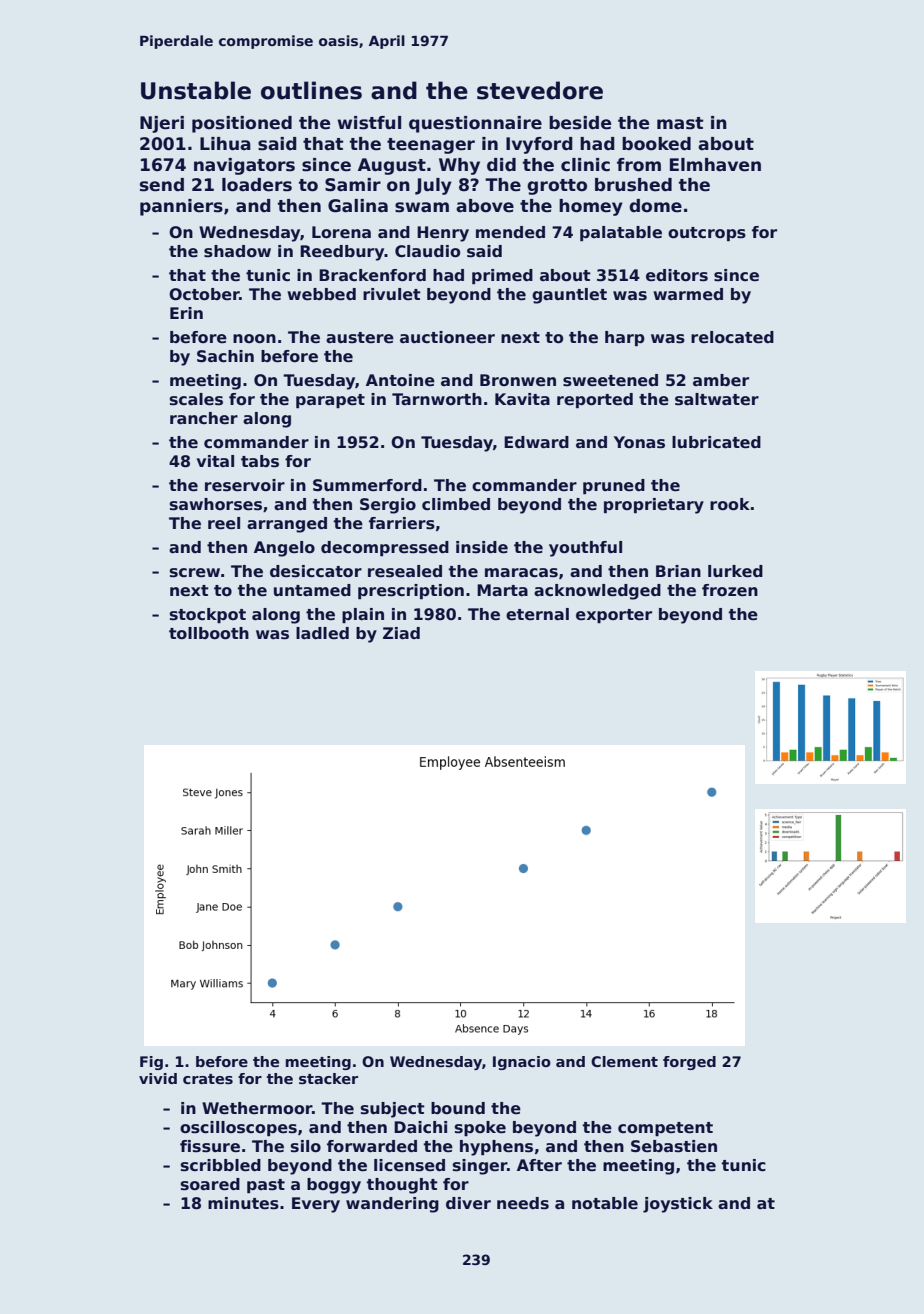  I want to click on frozen, so click(730, 590).
